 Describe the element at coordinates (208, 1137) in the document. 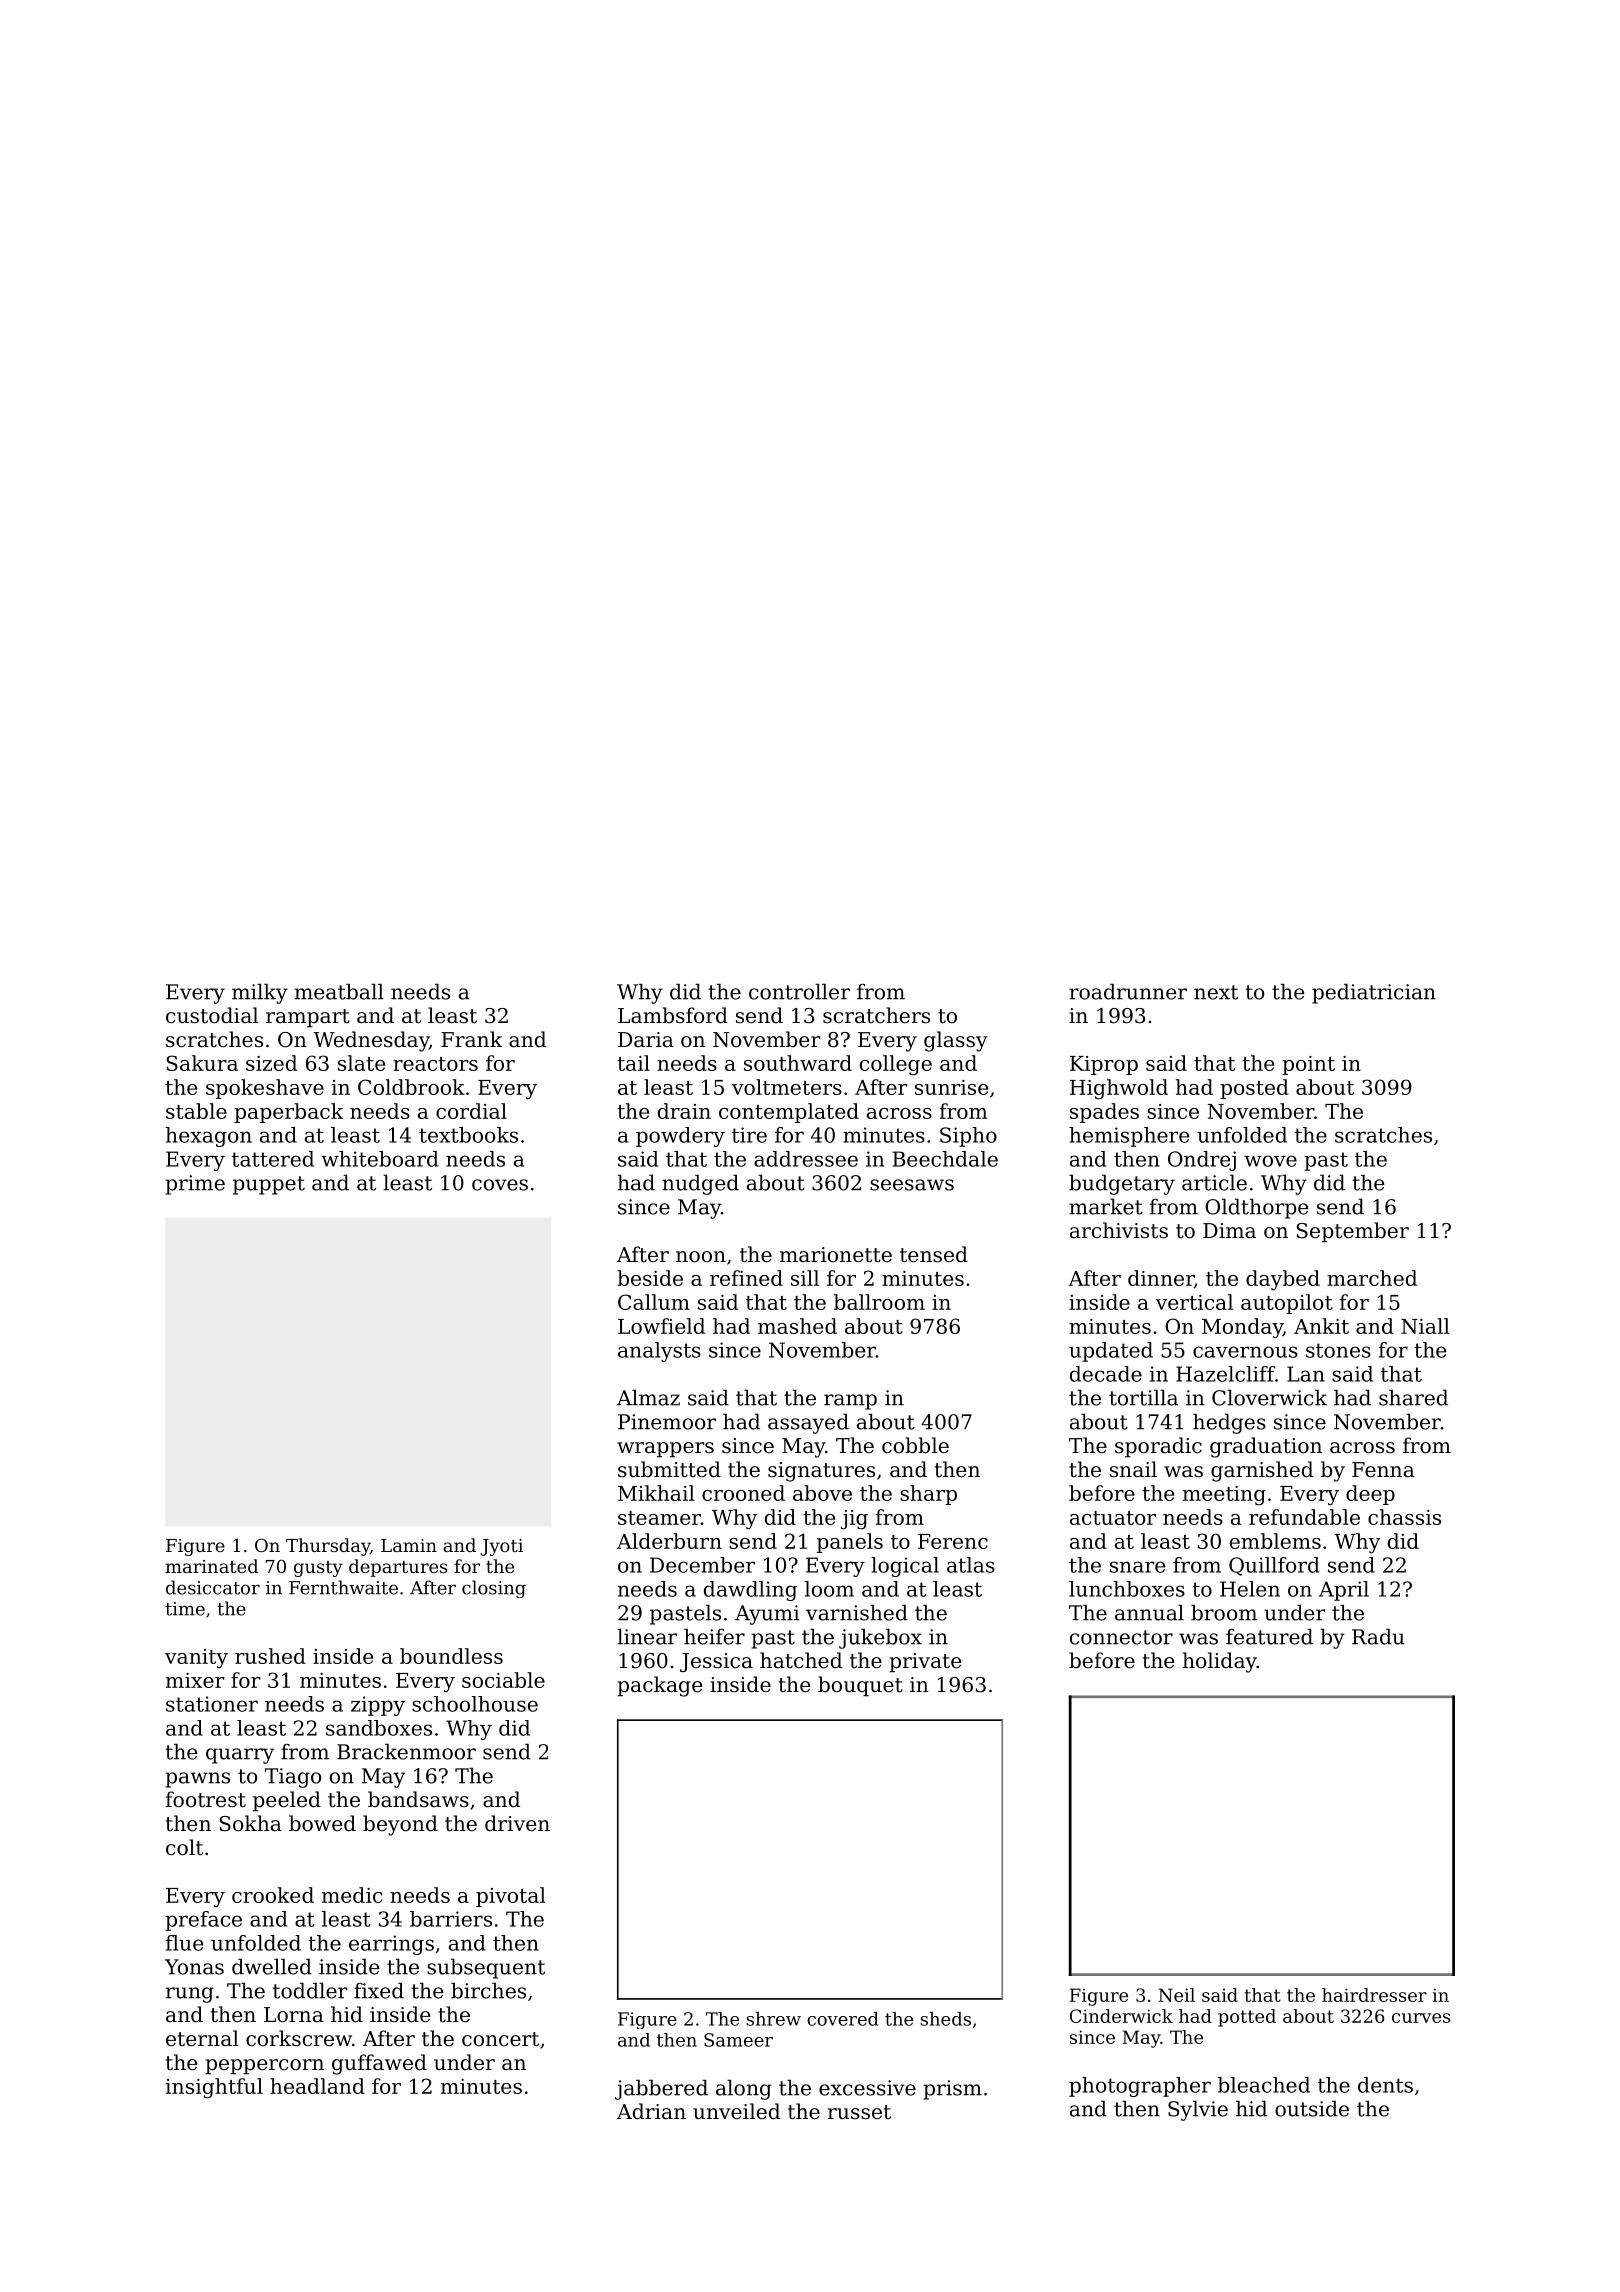

I see `hexagon` at that location.
